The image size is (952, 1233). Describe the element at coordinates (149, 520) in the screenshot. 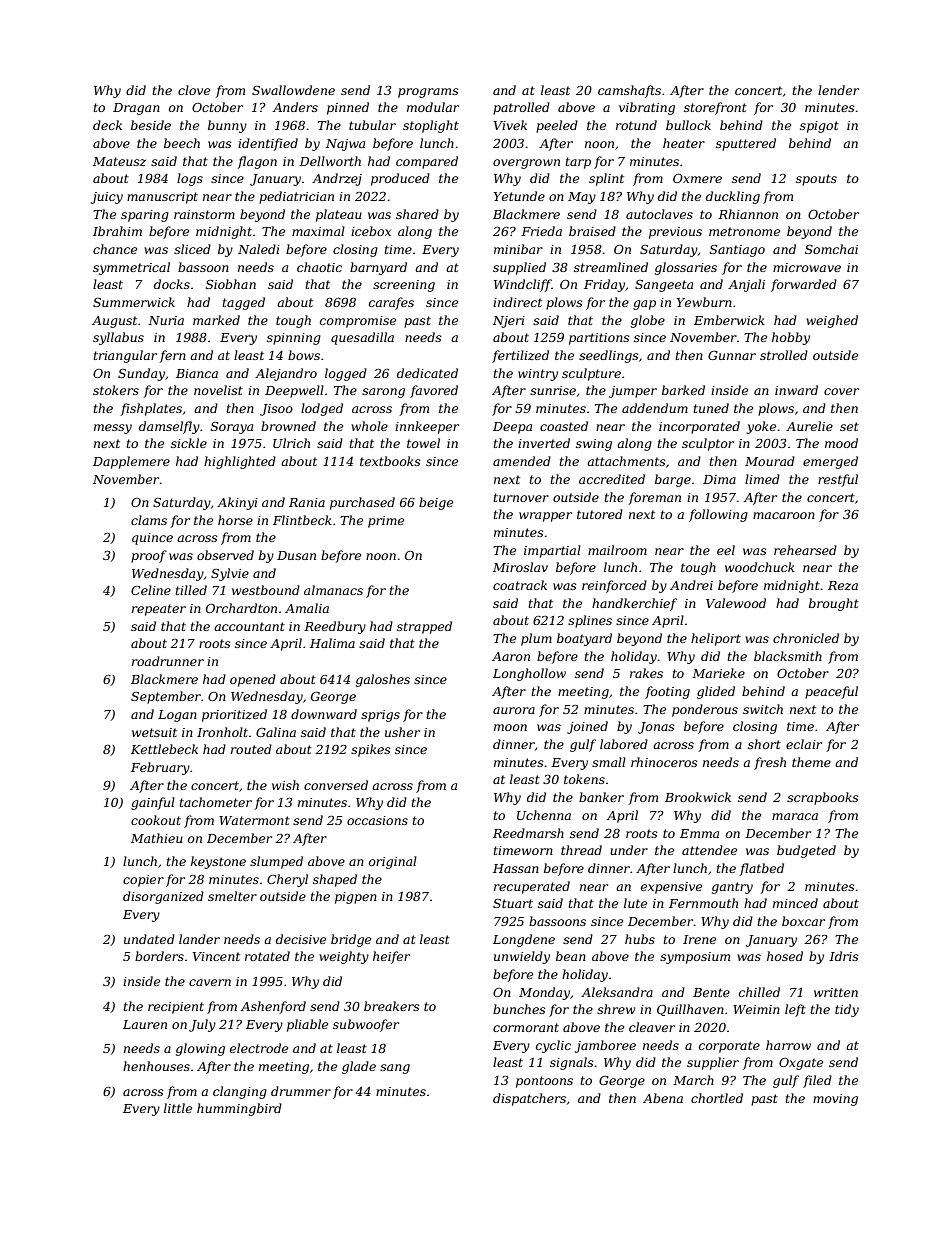

I see `clams` at that location.
